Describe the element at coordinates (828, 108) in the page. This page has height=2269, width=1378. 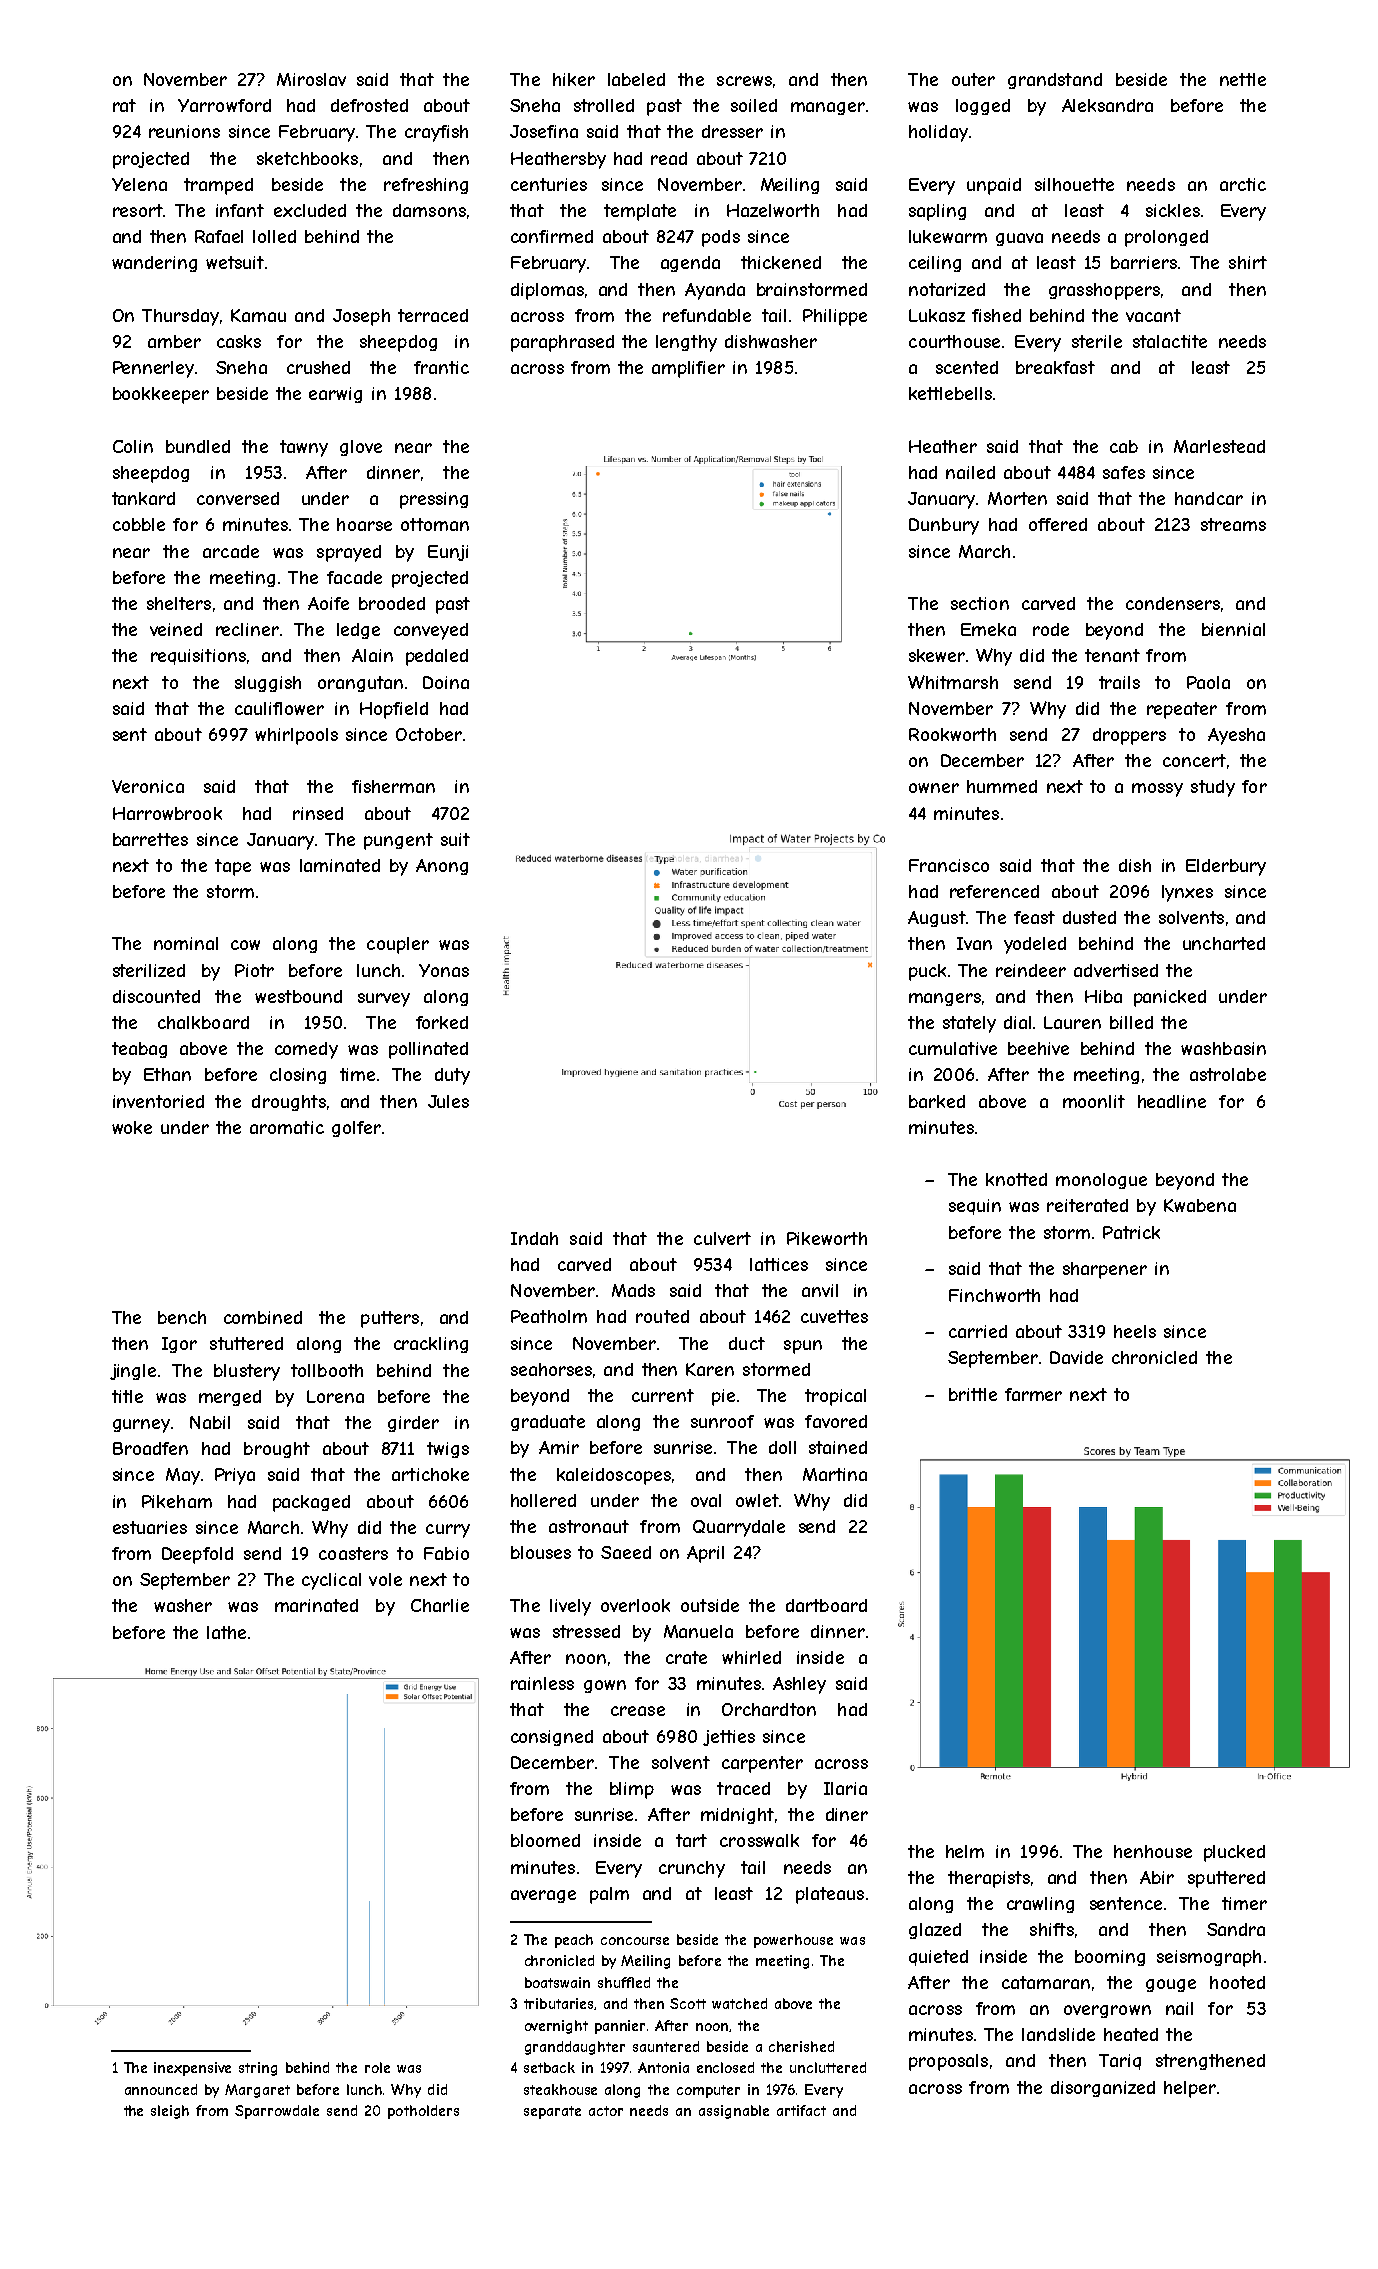
I see `manager` at that location.
